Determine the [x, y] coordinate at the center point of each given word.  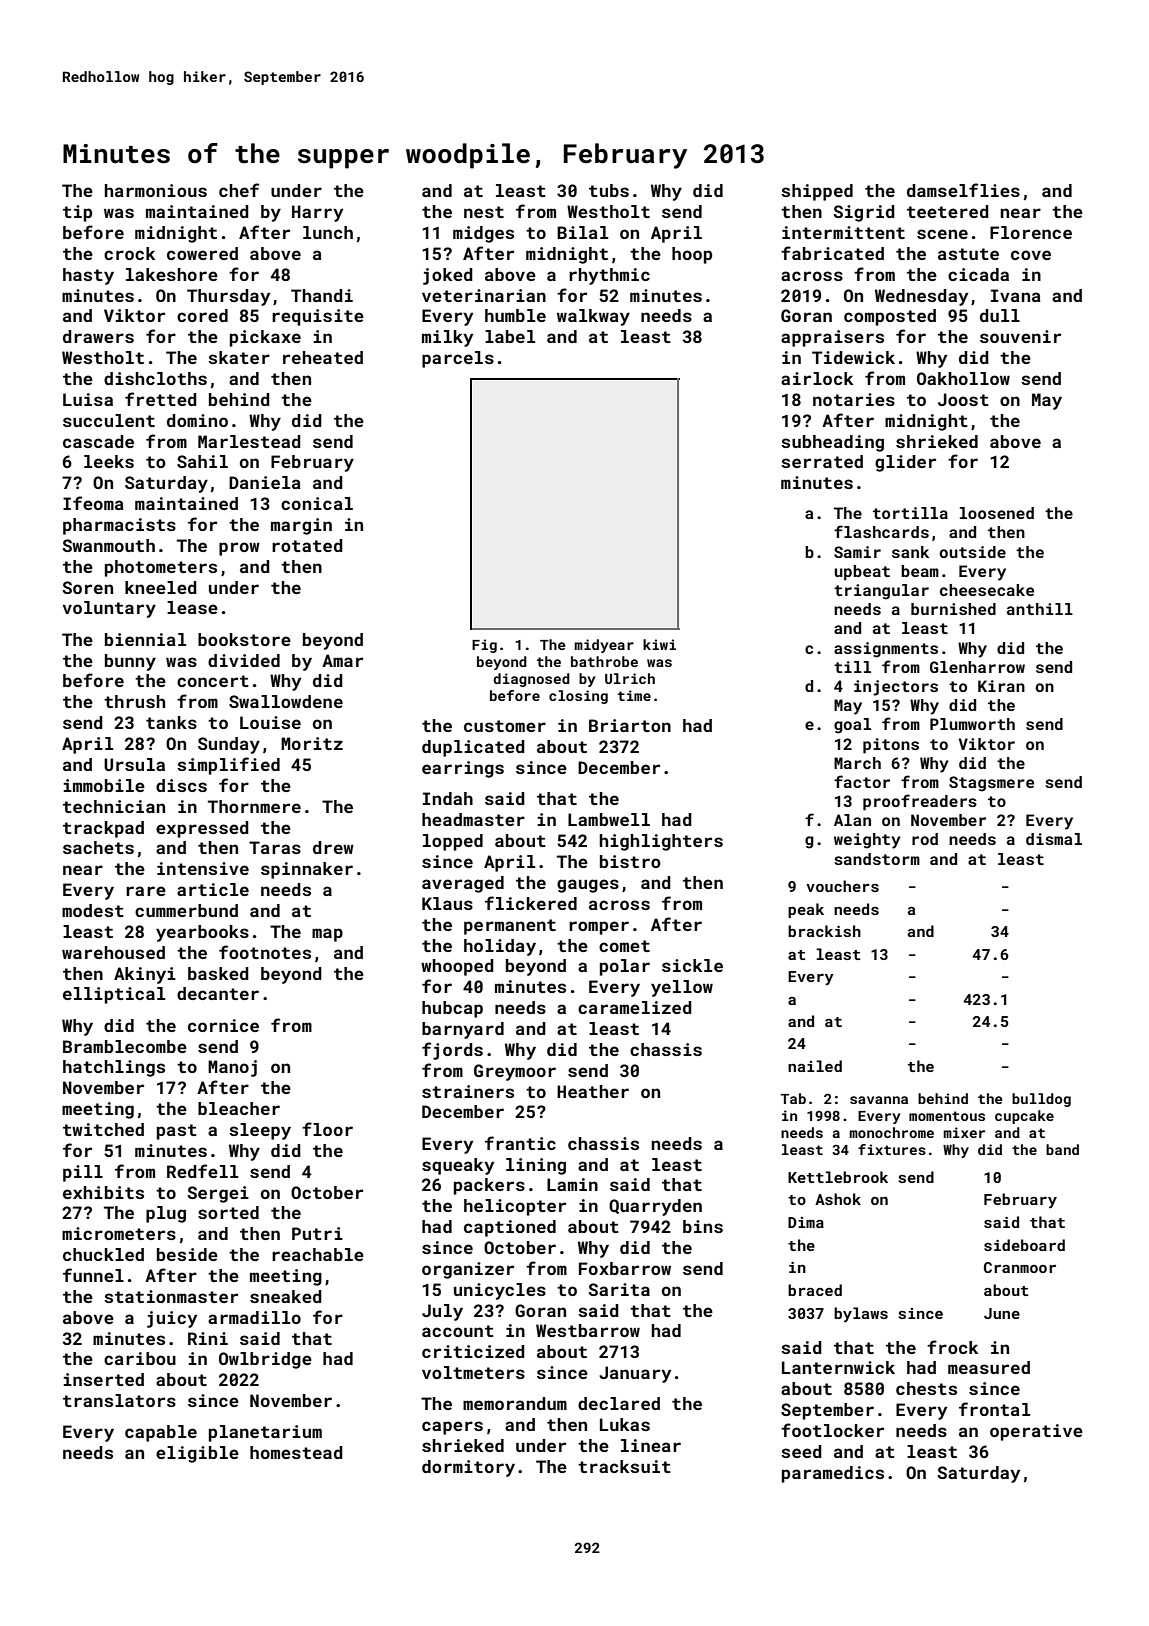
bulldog [1041, 1100]
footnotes [265, 952]
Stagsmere [991, 784]
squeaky [458, 1166]
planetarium [265, 1433]
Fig [484, 646]
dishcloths [155, 378]
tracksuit [624, 1466]
